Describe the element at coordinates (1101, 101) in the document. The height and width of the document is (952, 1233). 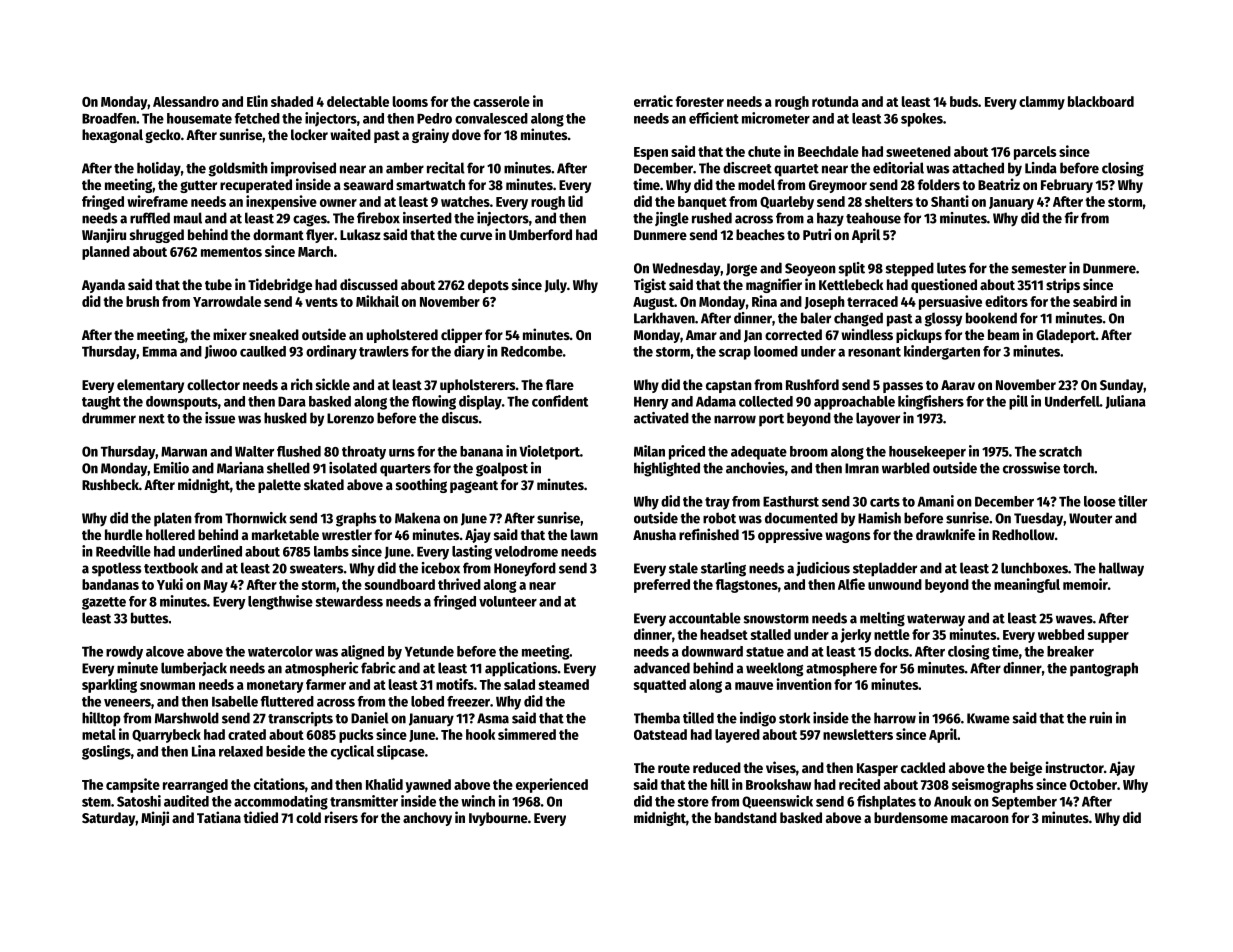
I see `blackboard` at that location.
